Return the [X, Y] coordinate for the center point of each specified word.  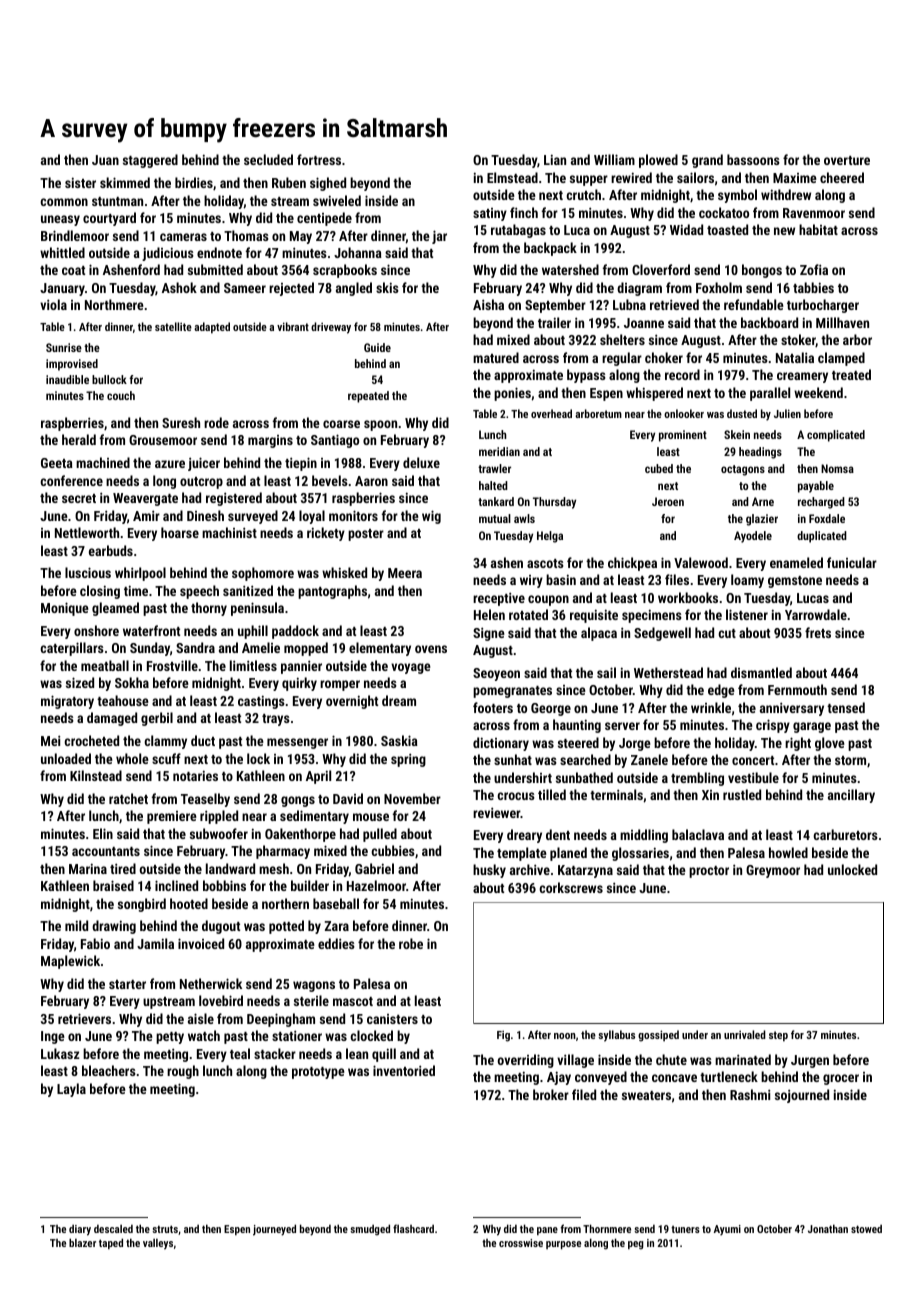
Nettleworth [87, 532]
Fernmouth [797, 689]
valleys [158, 1244]
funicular [852, 562]
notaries [195, 775]
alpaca [599, 634]
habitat [818, 229]
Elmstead [512, 177]
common [64, 202]
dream [399, 700]
